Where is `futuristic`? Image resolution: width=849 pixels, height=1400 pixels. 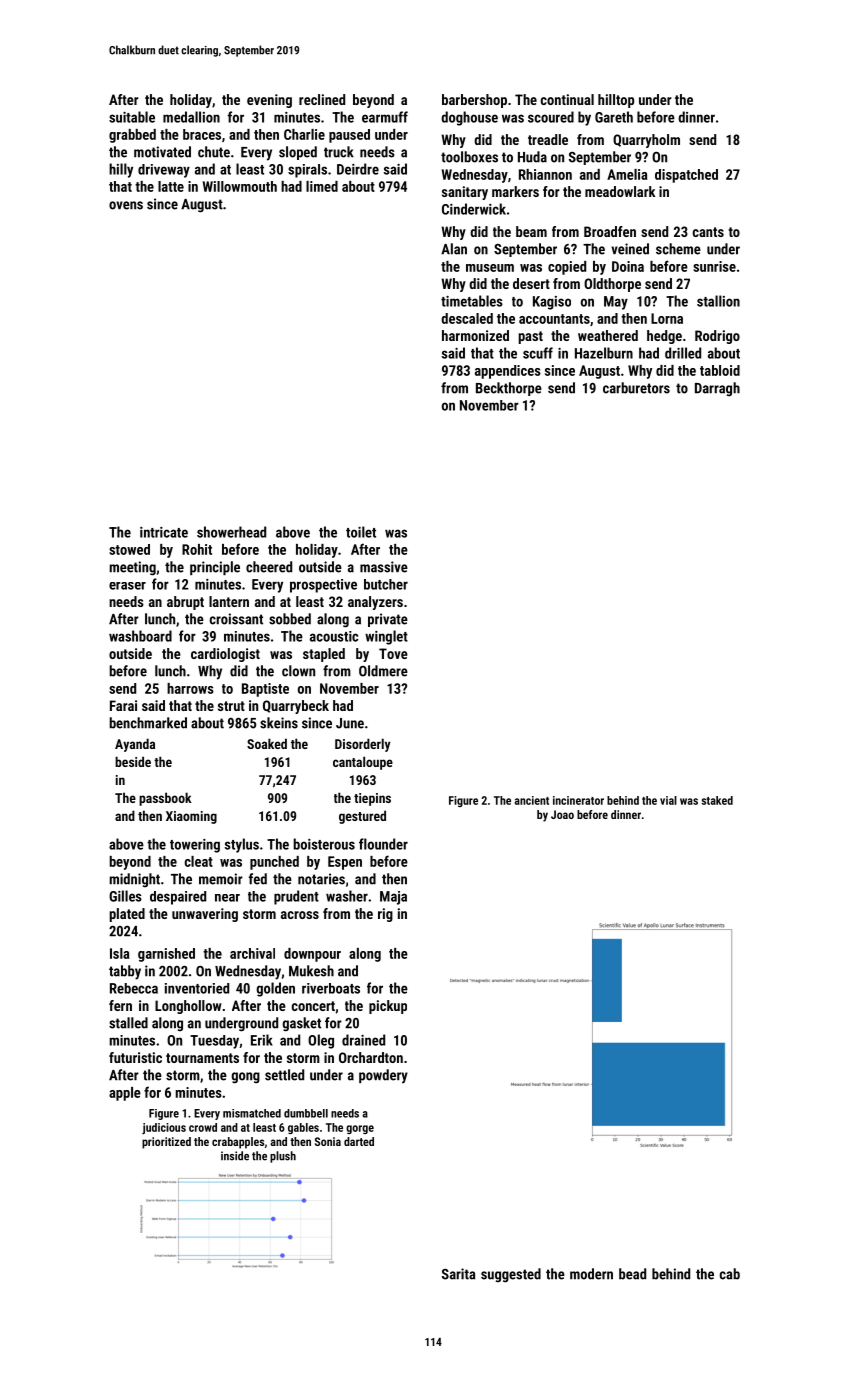 futuristic is located at coordinates (135, 1057).
